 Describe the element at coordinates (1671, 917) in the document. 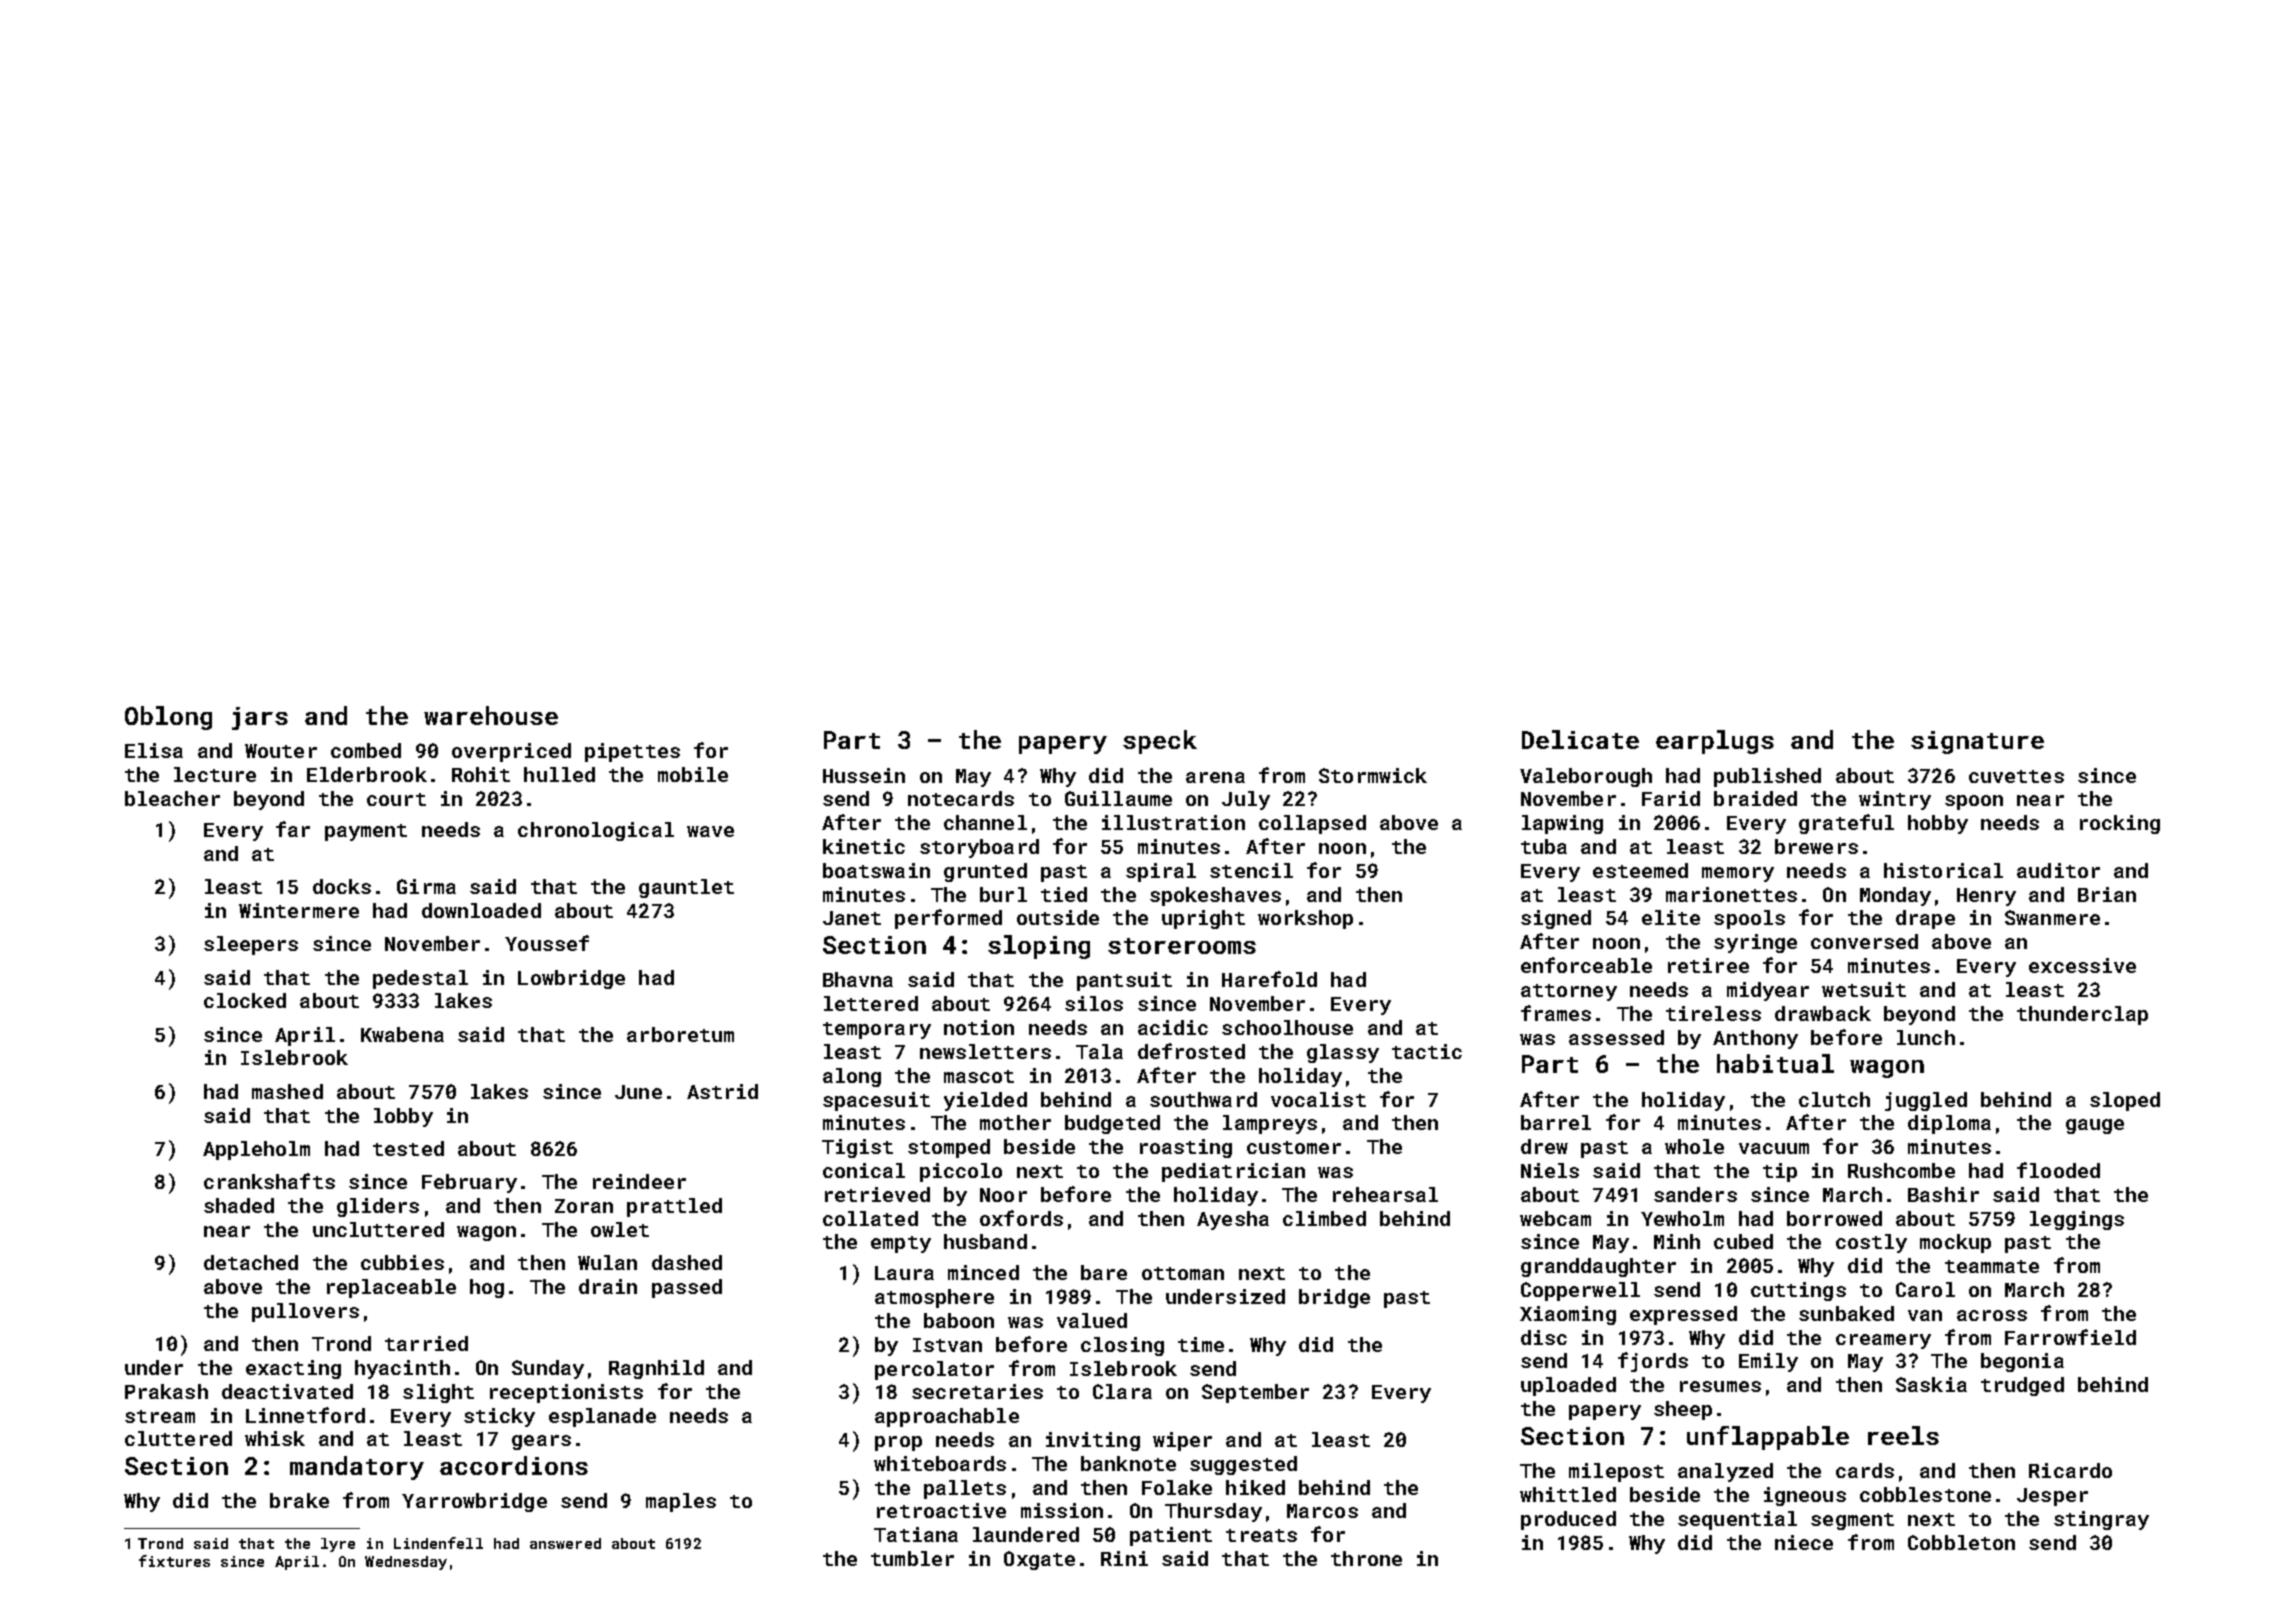

I see `elite` at that location.
